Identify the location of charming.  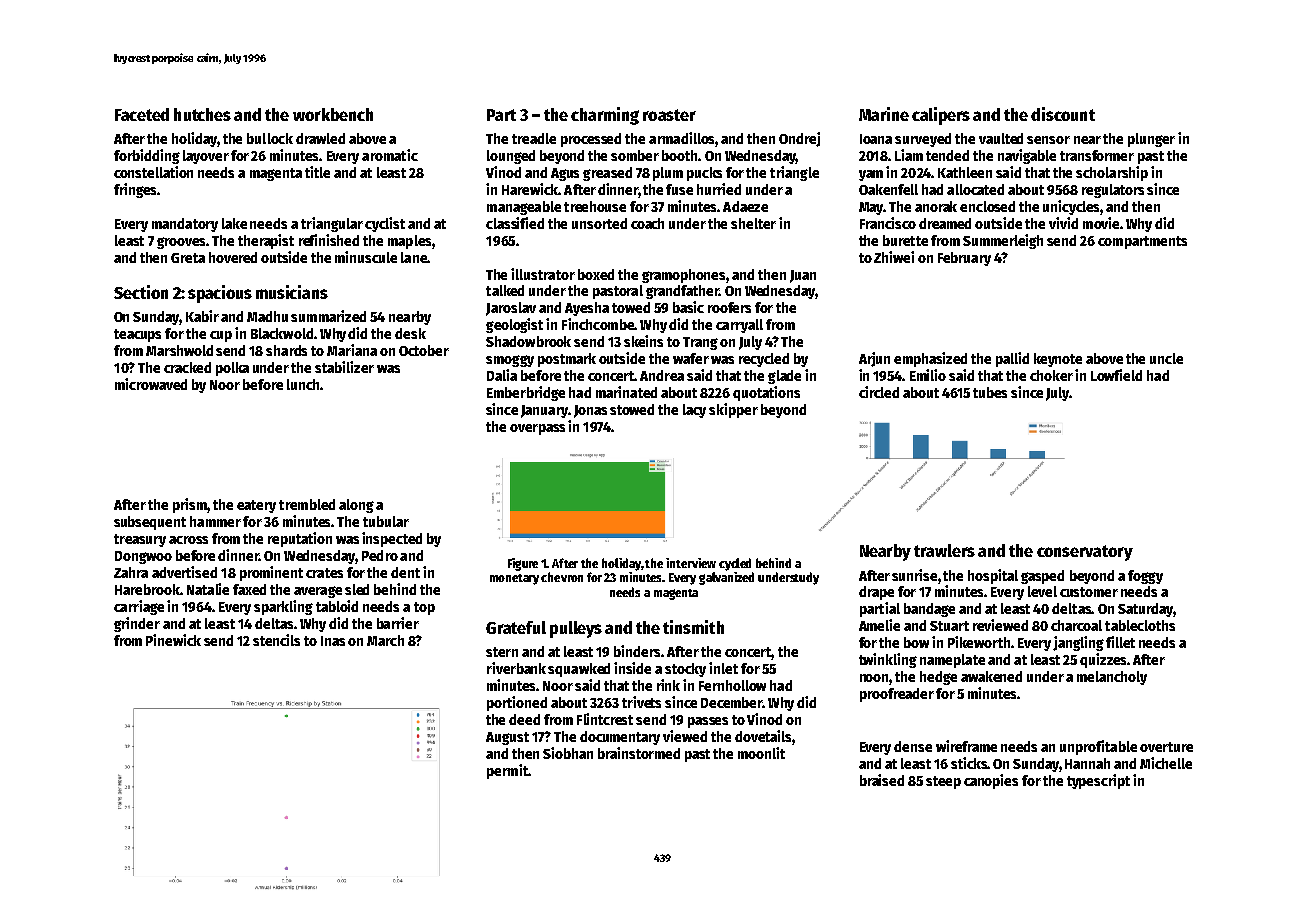
(605, 116).
